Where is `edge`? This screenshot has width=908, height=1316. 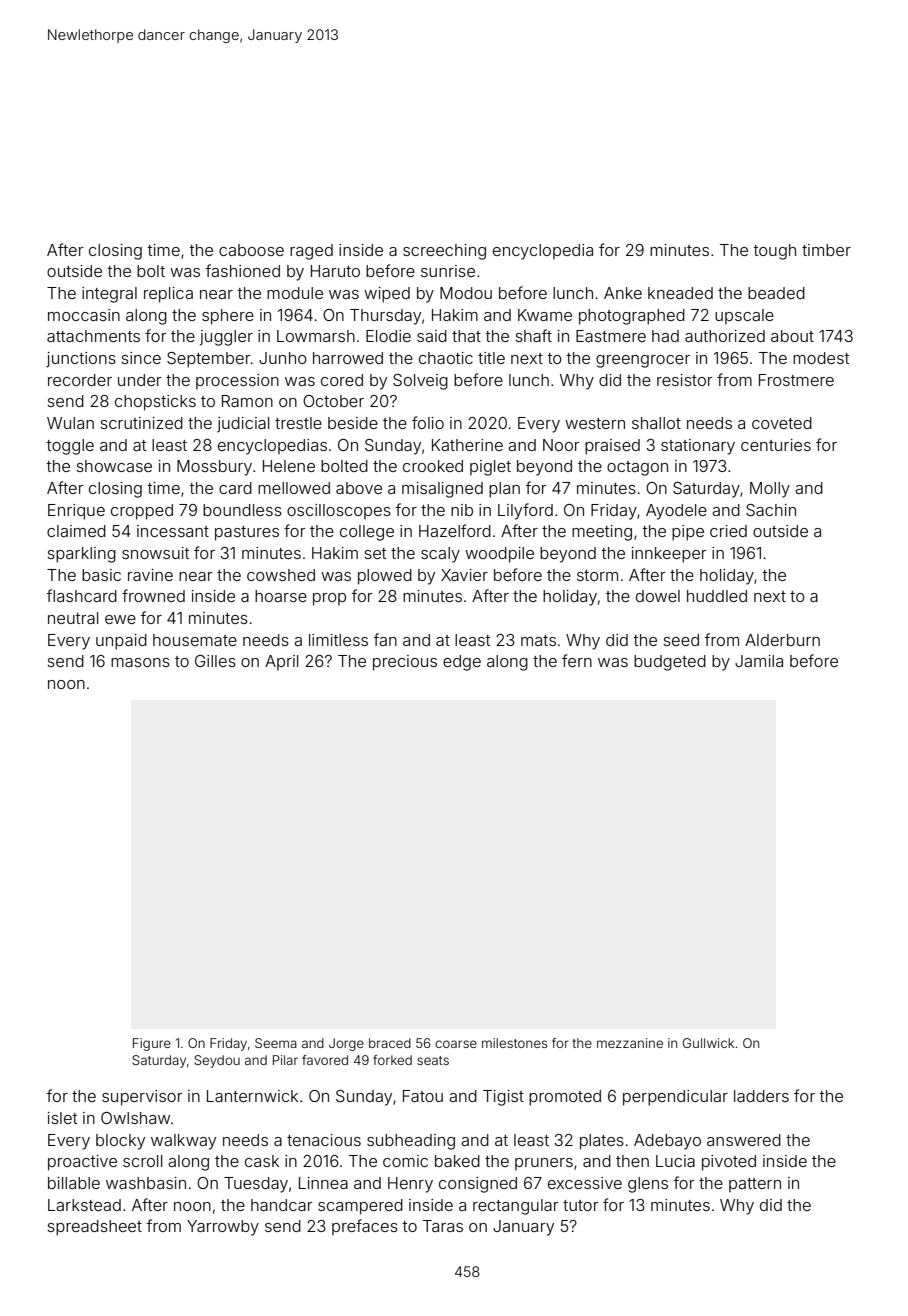
edge is located at coordinates (462, 663).
